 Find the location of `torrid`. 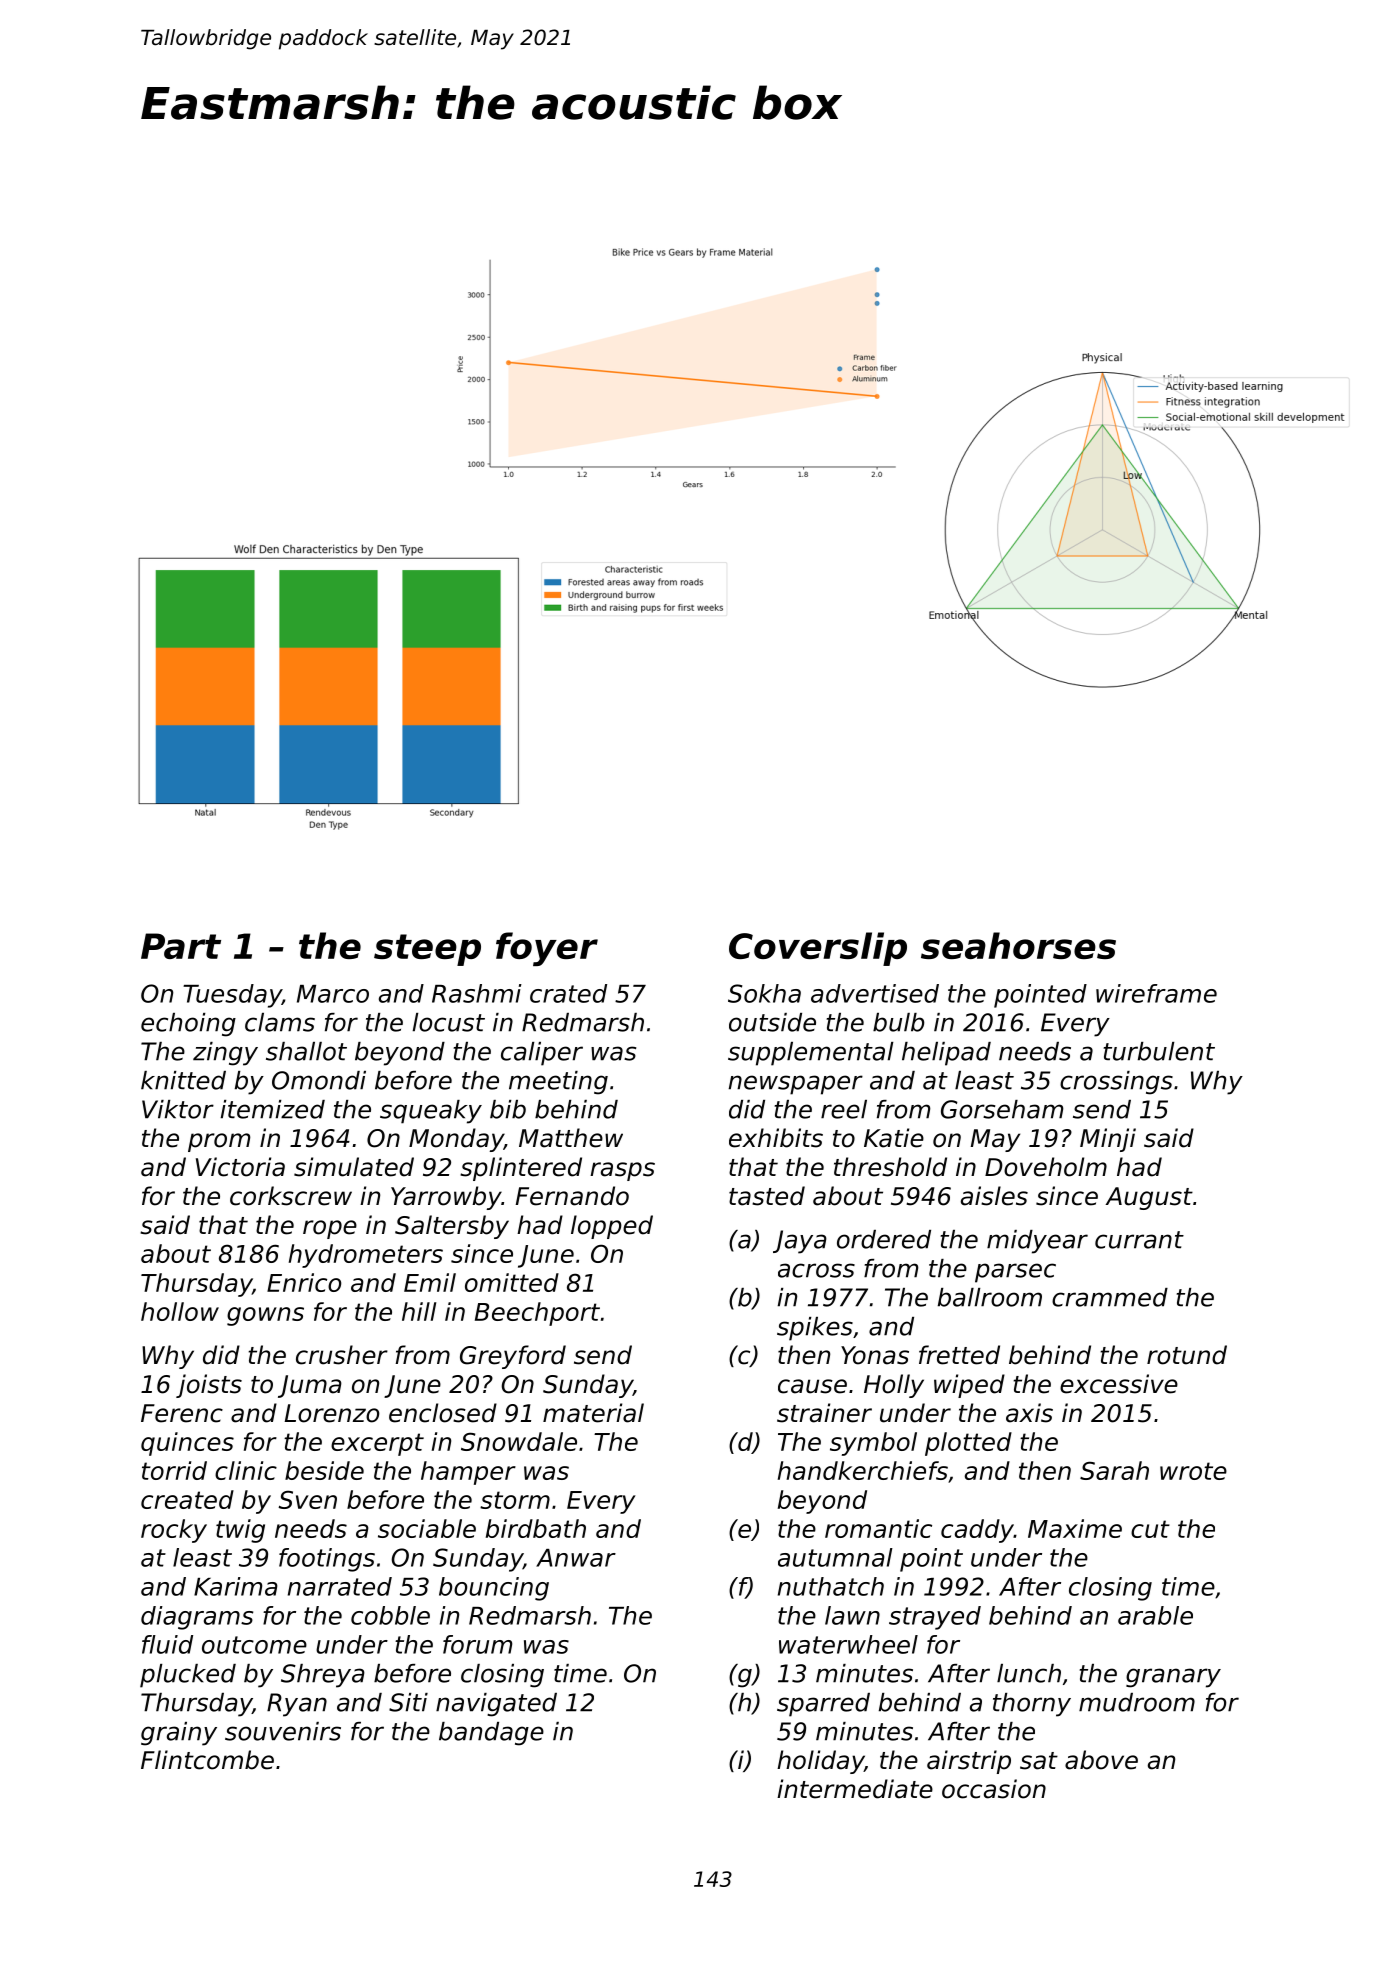

torrid is located at coordinates (174, 1470).
